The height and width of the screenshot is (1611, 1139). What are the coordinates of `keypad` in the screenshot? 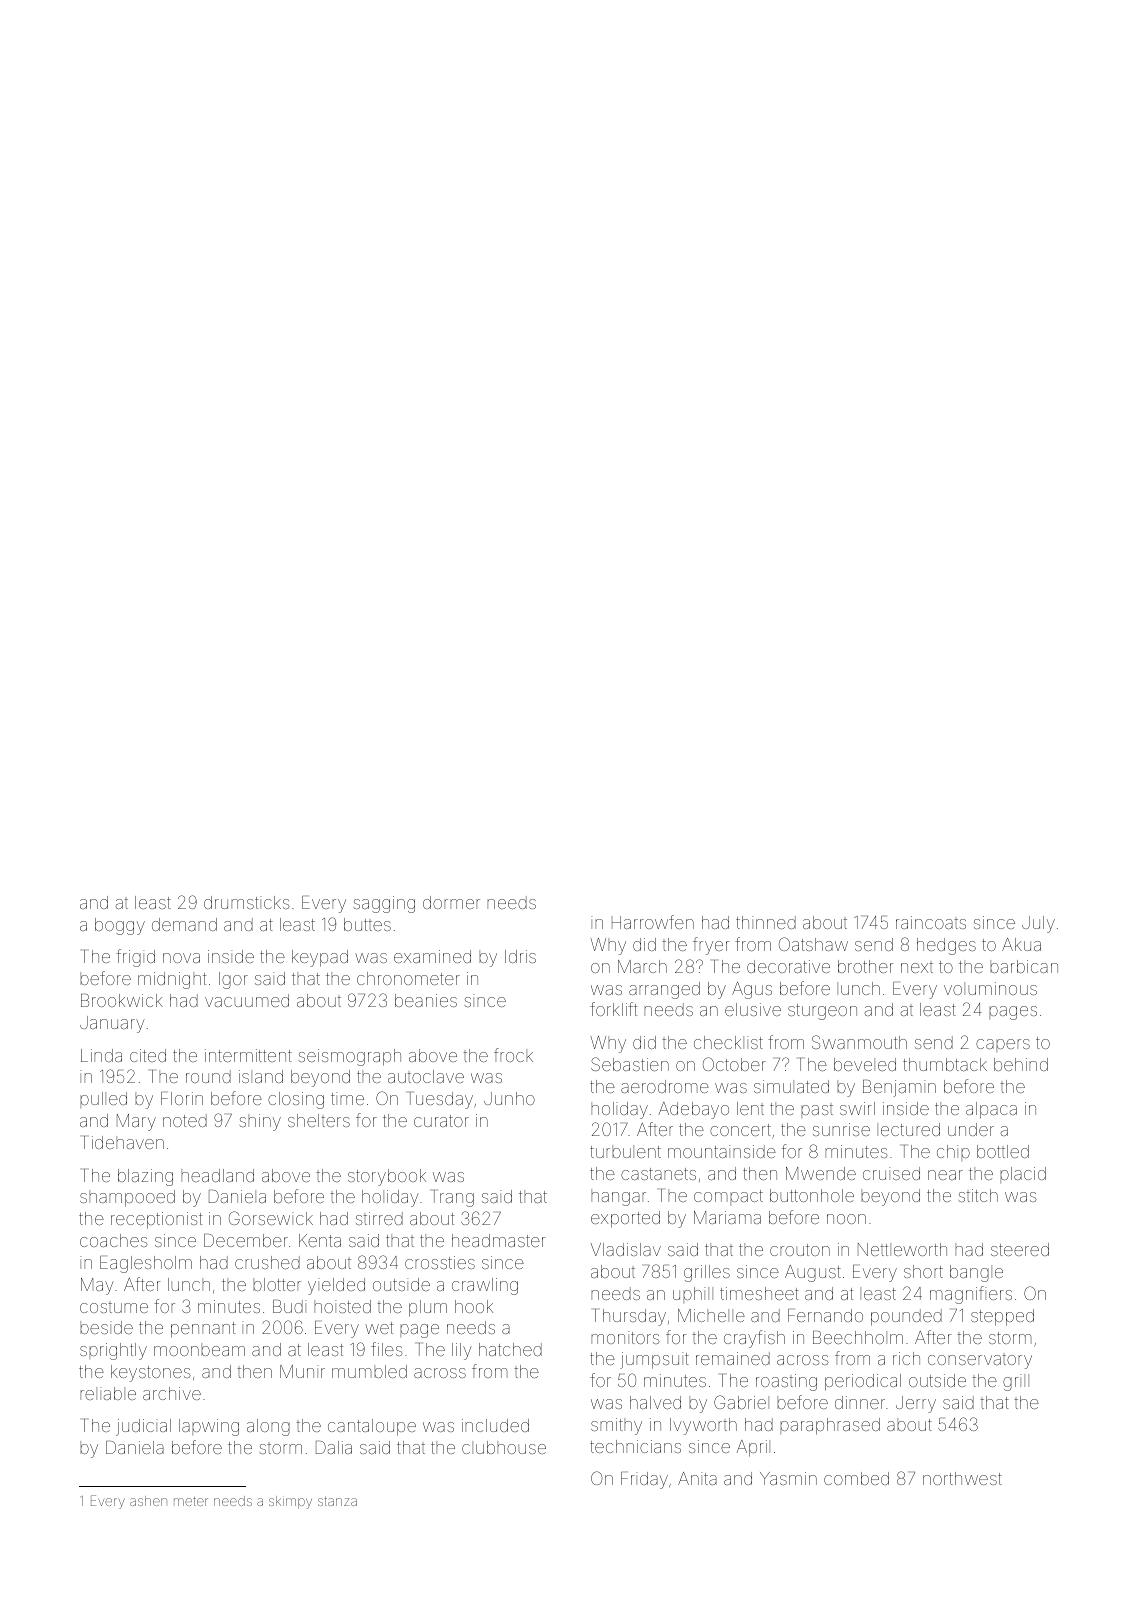 It's located at (320, 958).
